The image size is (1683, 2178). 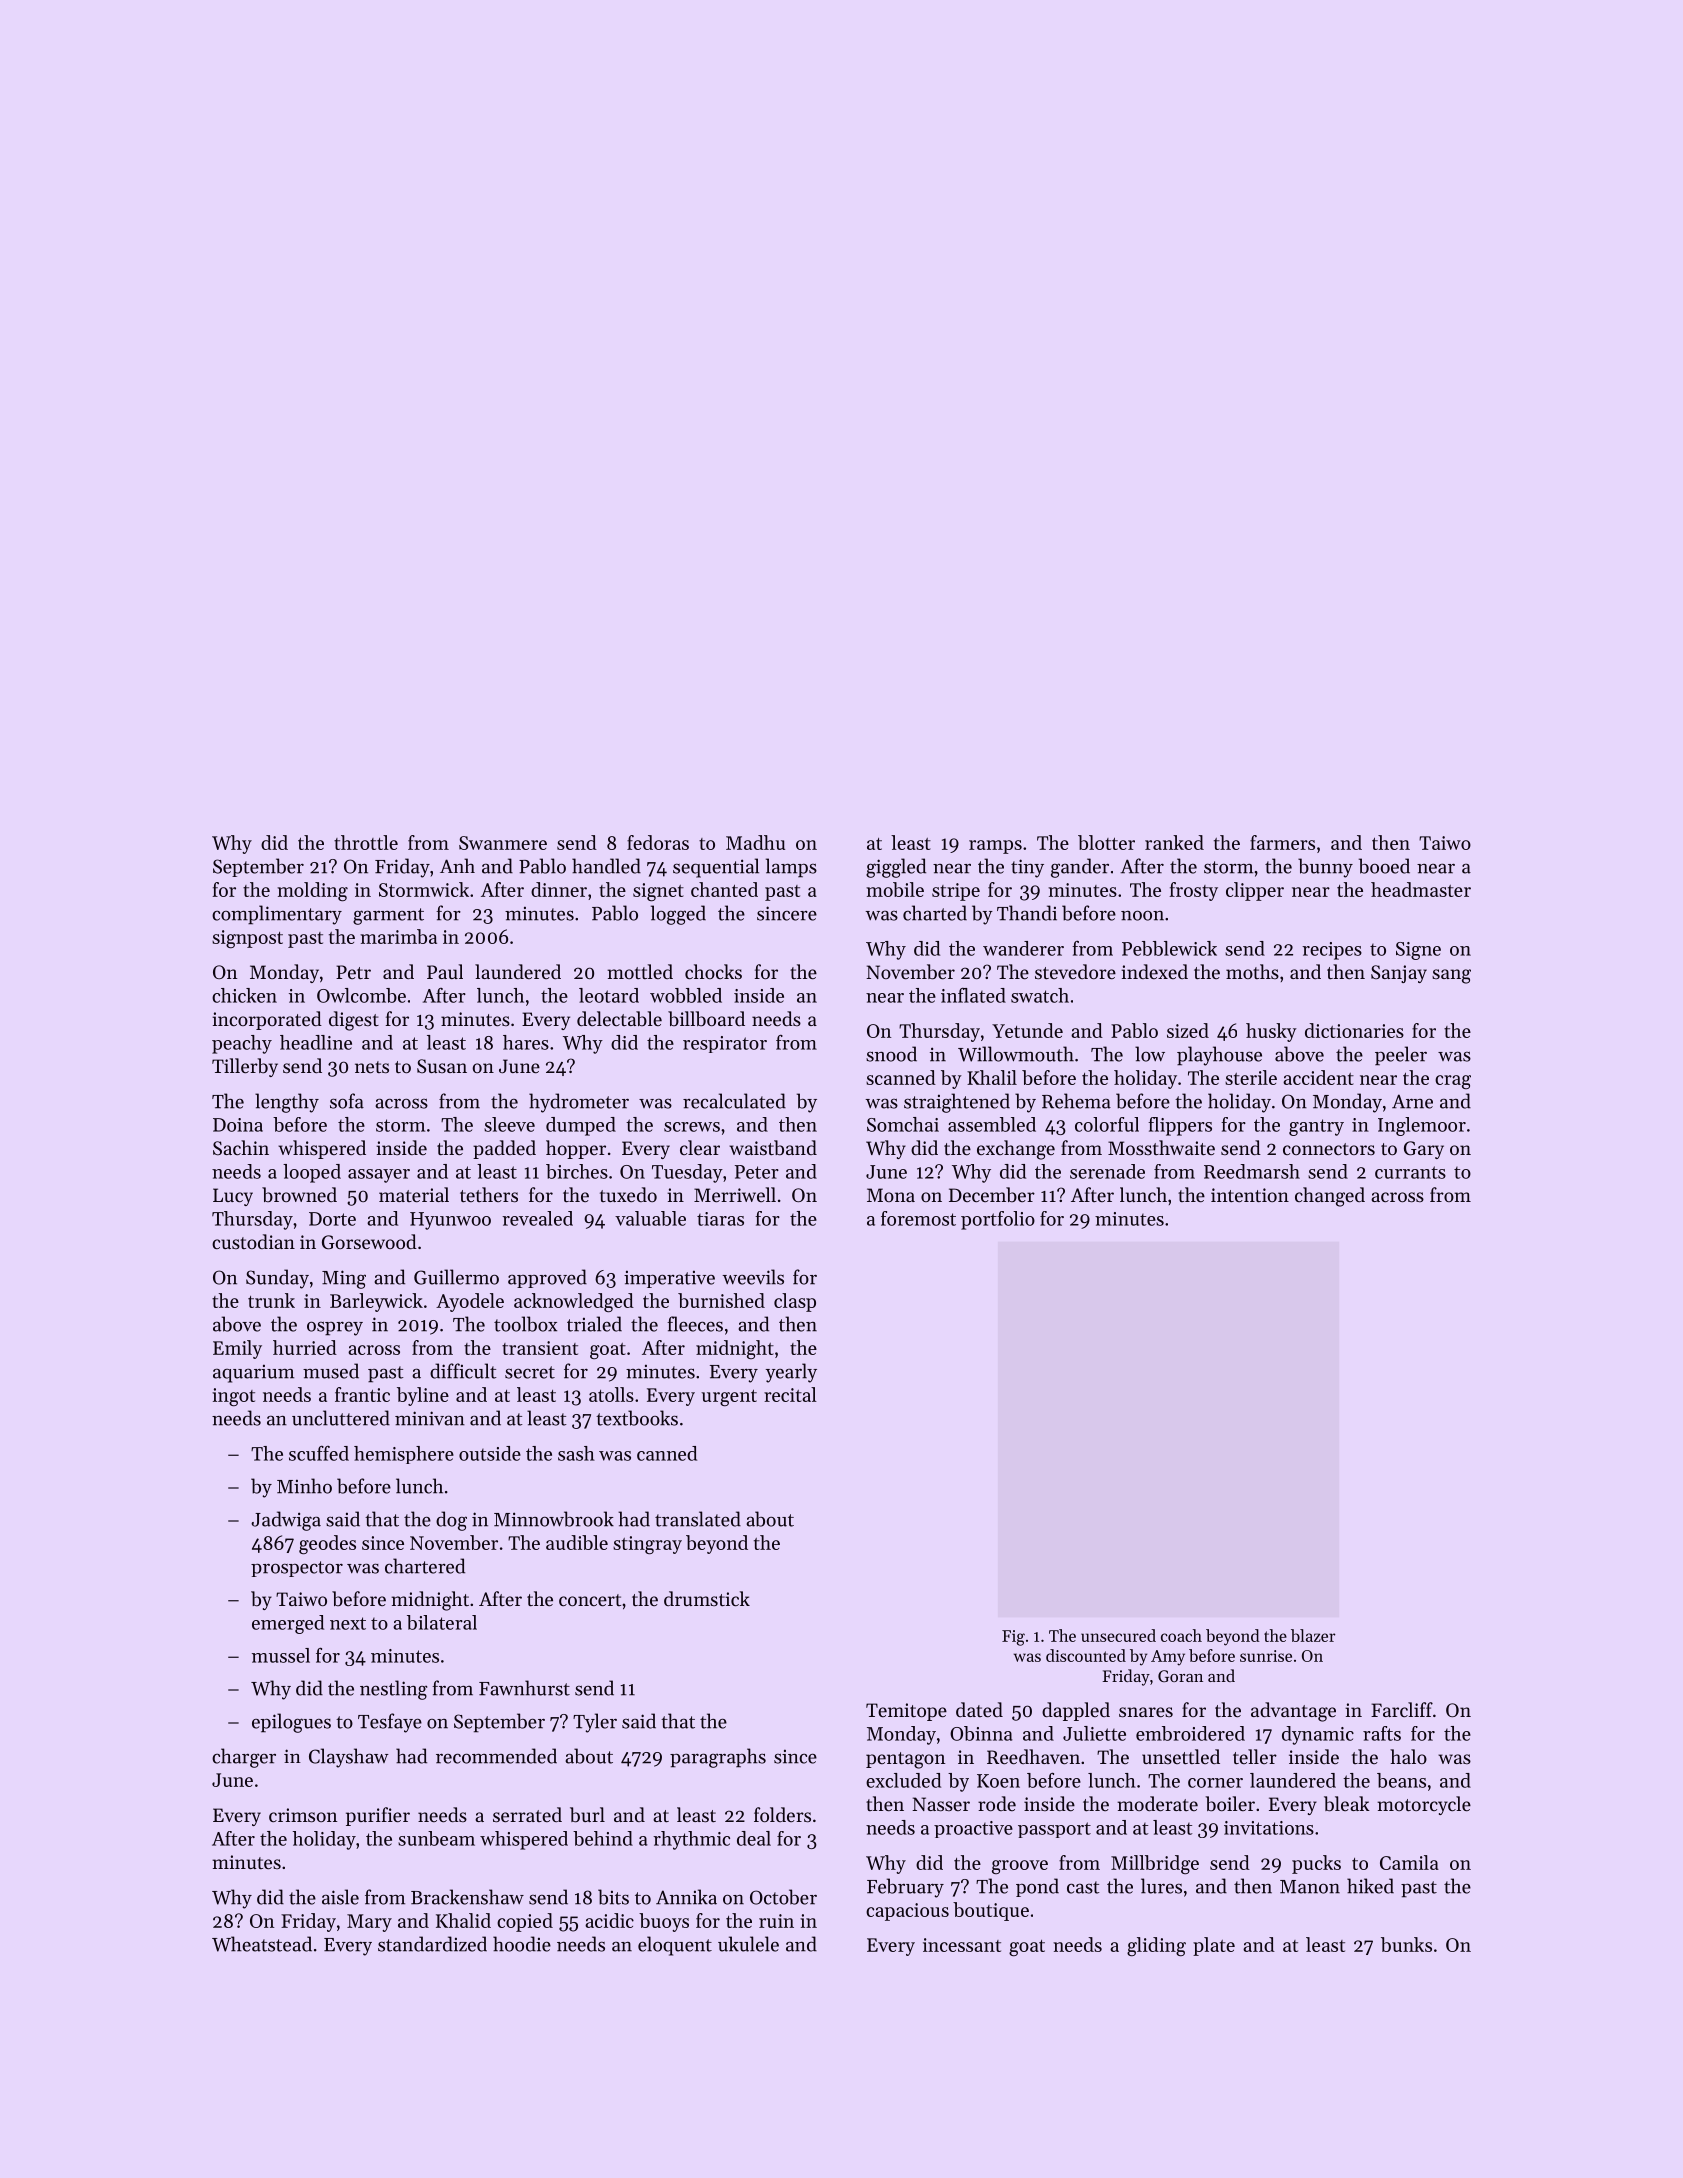 What do you see at coordinates (503, 843) in the screenshot?
I see `Swanmere` at bounding box center [503, 843].
